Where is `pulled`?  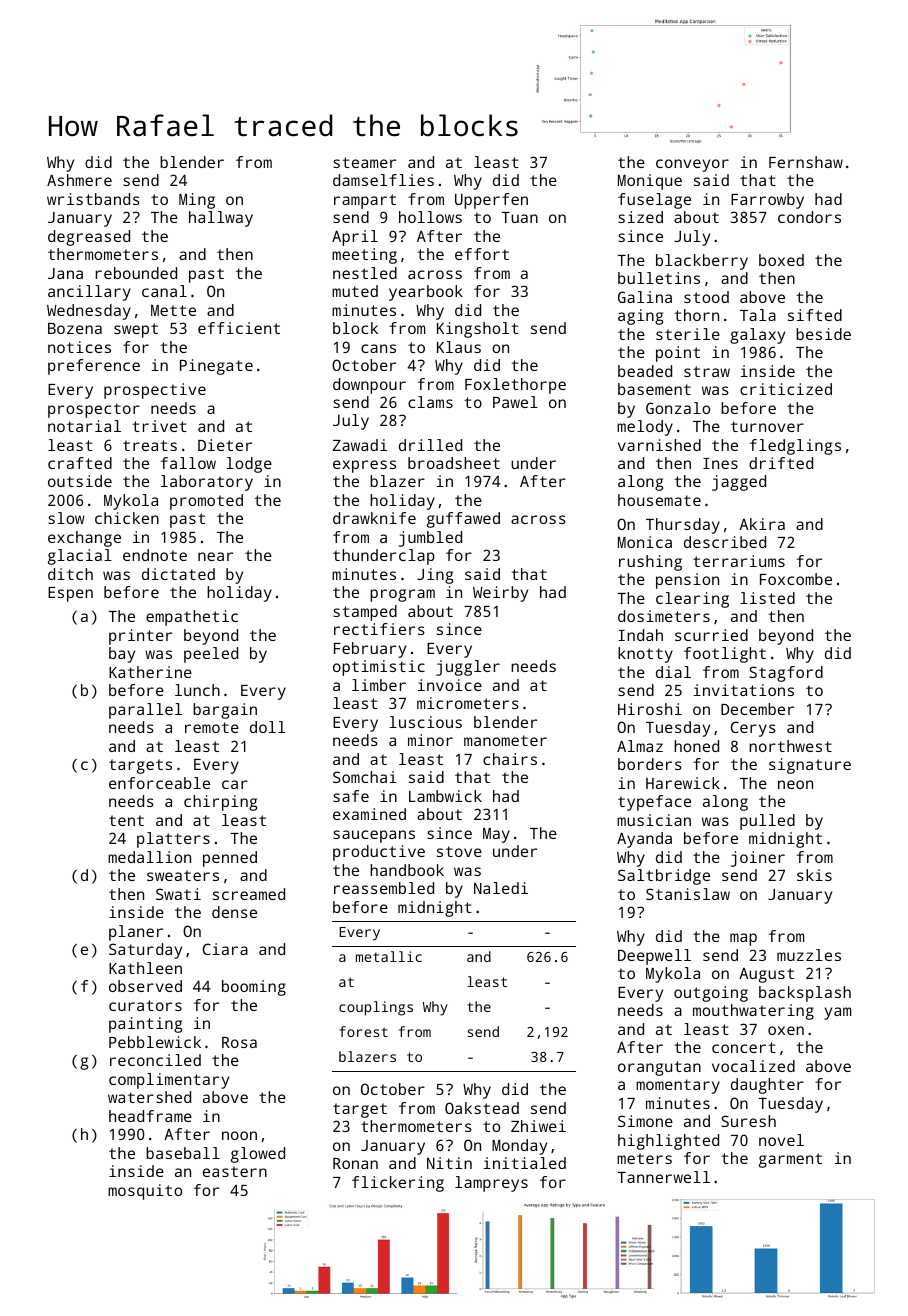
pulled is located at coordinates (767, 822).
